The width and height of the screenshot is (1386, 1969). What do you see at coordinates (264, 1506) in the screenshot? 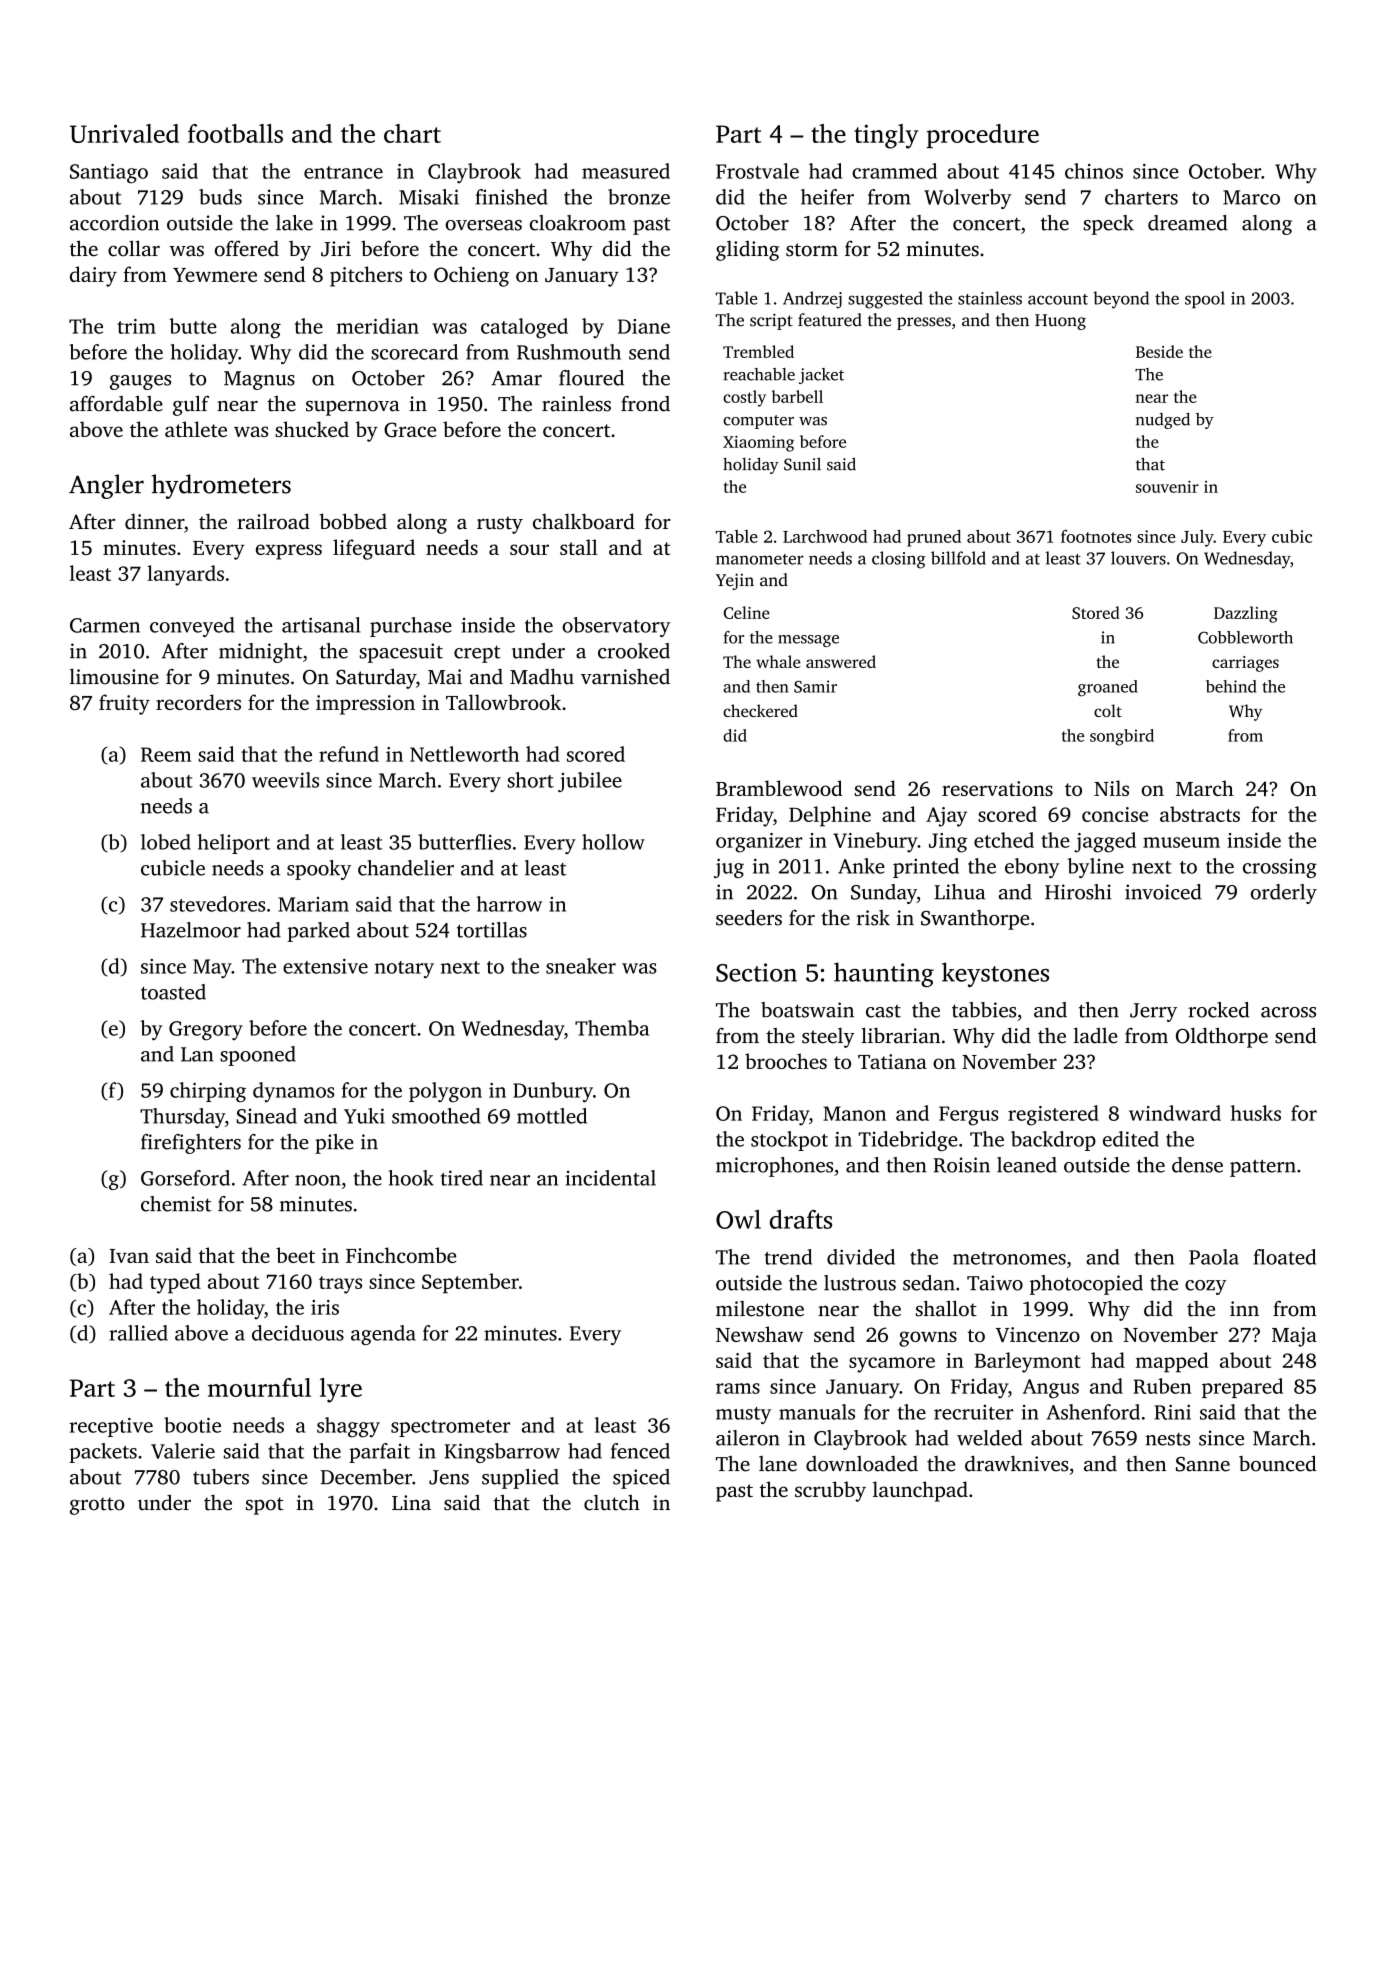
I see `spot` at bounding box center [264, 1506].
